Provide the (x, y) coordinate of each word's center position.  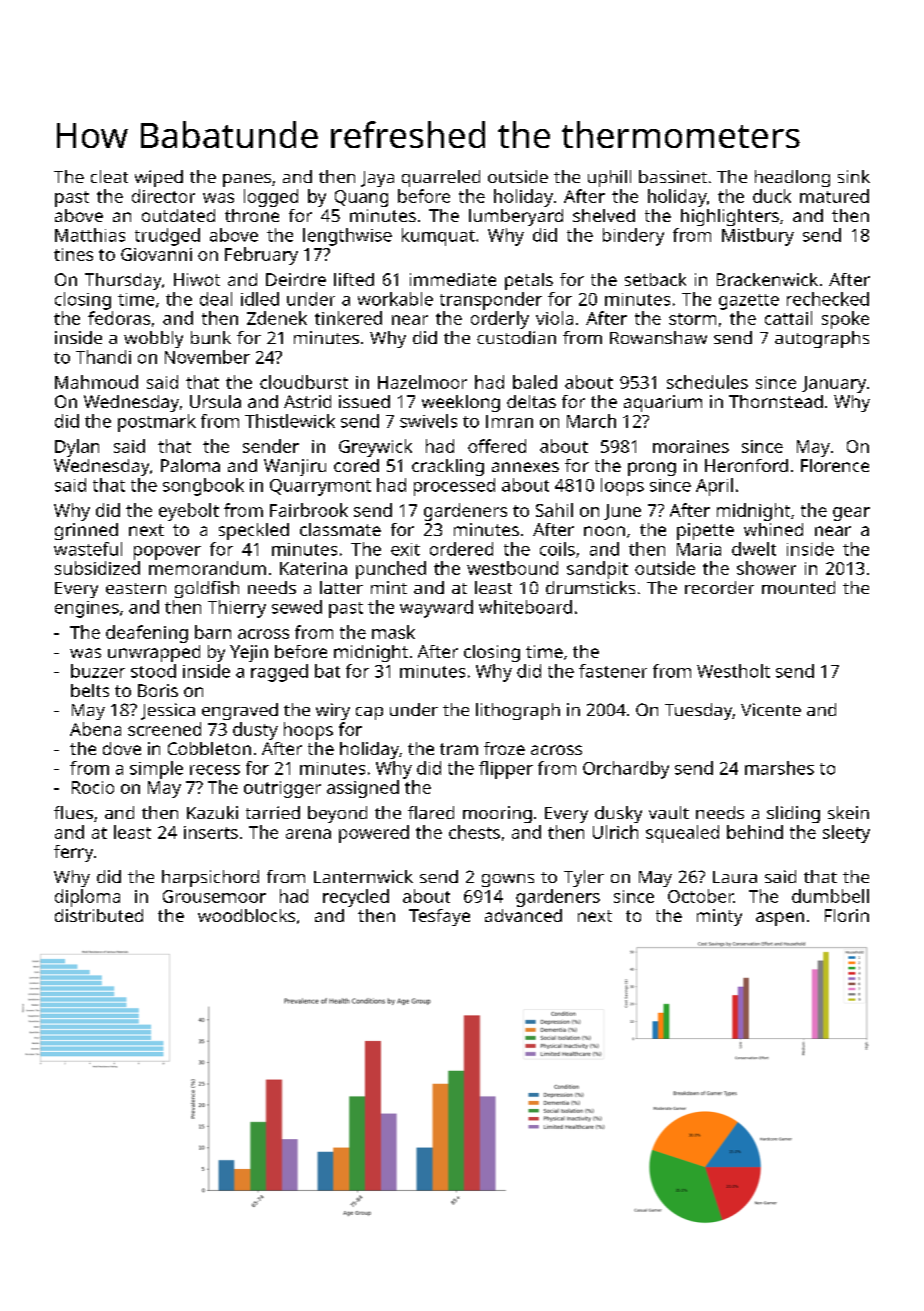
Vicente (771, 709)
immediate (453, 279)
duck (772, 196)
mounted (798, 587)
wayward (436, 609)
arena (308, 834)
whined (773, 529)
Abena (95, 729)
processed (454, 487)
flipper (506, 770)
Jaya (377, 179)
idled (260, 299)
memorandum (207, 568)
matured (834, 196)
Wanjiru (295, 467)
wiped (159, 178)
